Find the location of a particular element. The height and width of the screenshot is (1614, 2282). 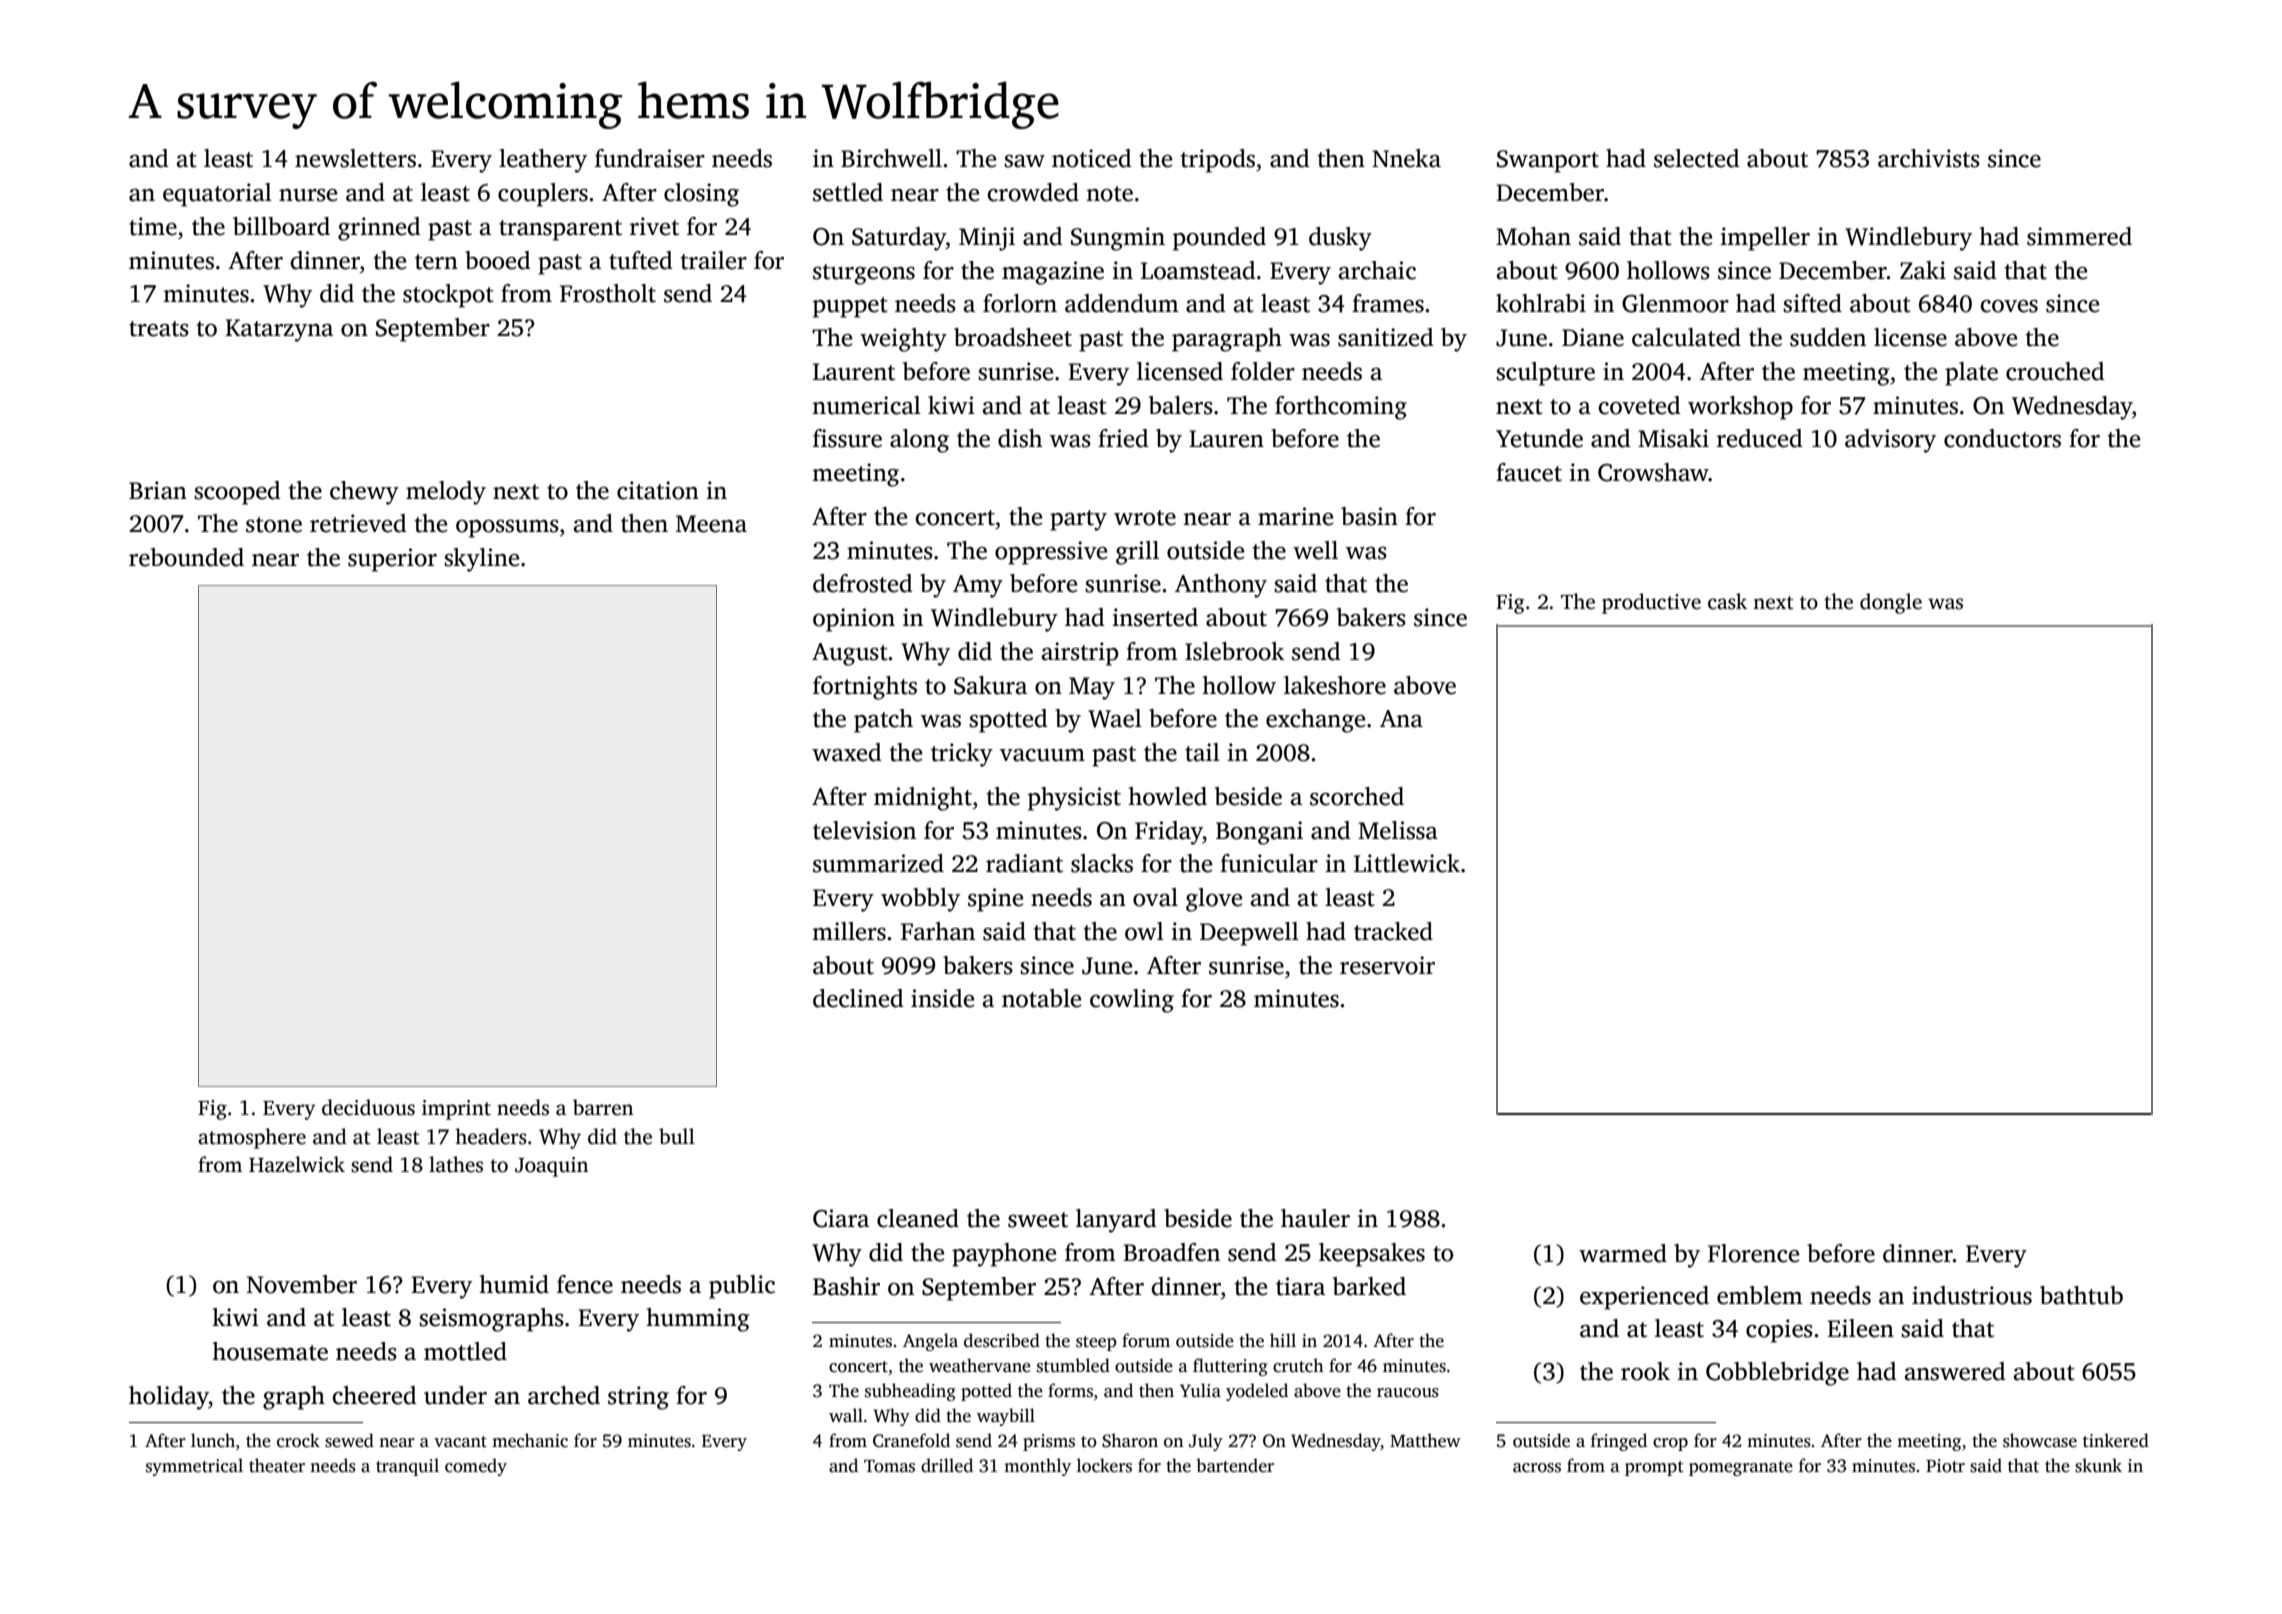

newsletters is located at coordinates (355, 158).
